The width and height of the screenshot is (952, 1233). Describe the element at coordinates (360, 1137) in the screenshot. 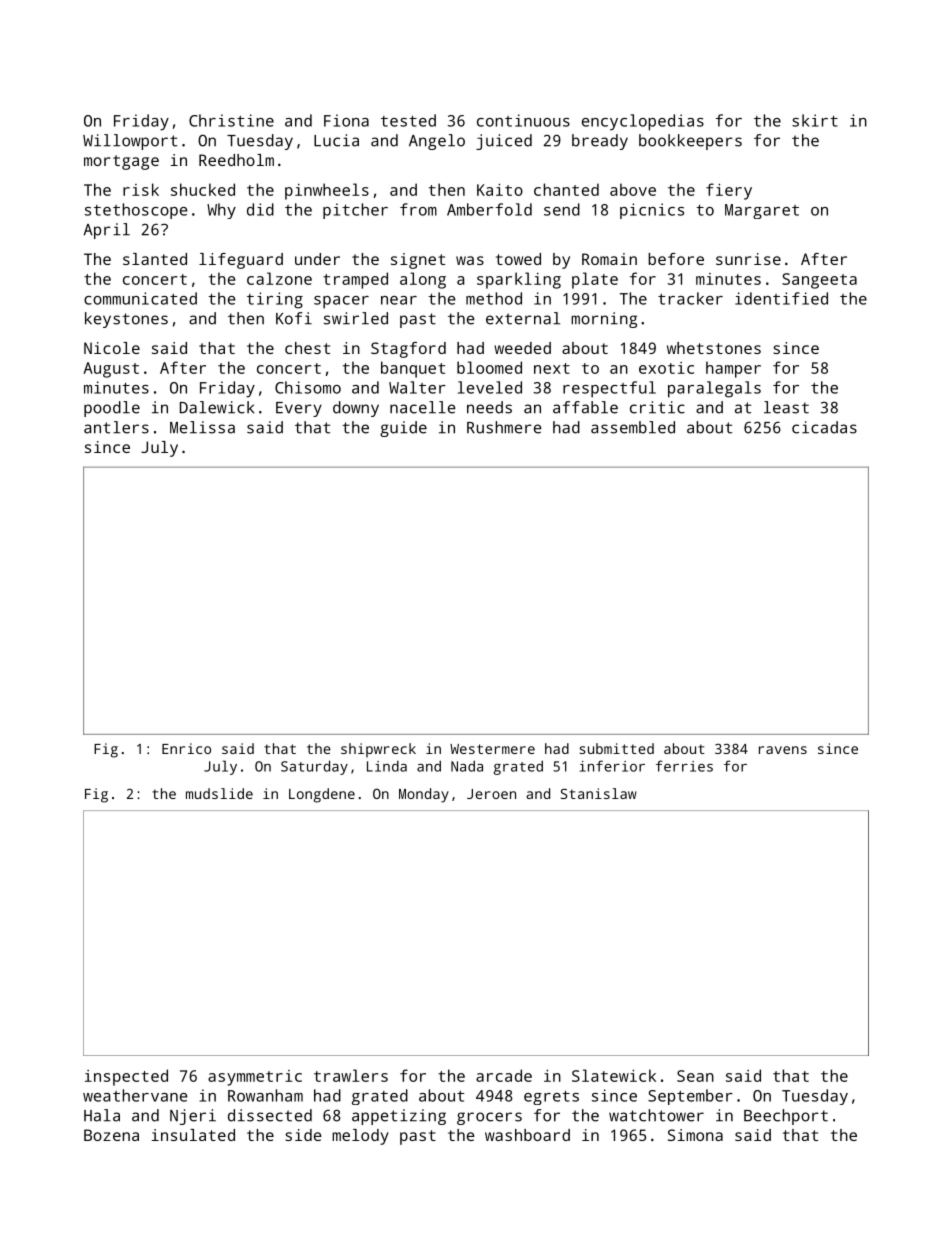

I see `melody` at that location.
